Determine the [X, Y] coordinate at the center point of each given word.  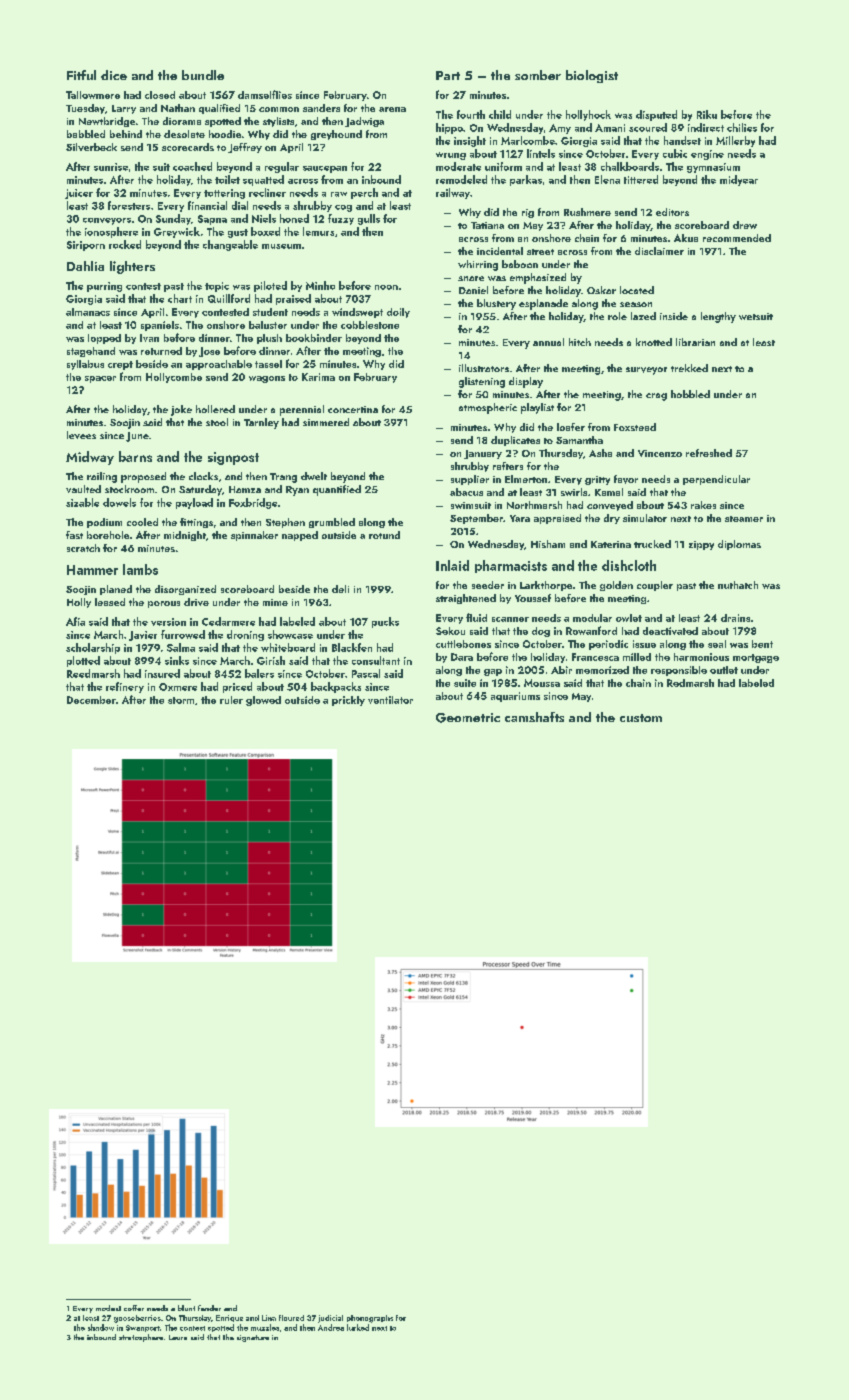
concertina [353, 409]
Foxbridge [253, 503]
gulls [369, 219]
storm [181, 700]
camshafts [534, 717]
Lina [269, 1318]
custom [641, 718]
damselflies [265, 94]
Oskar [601, 290]
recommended [737, 238]
